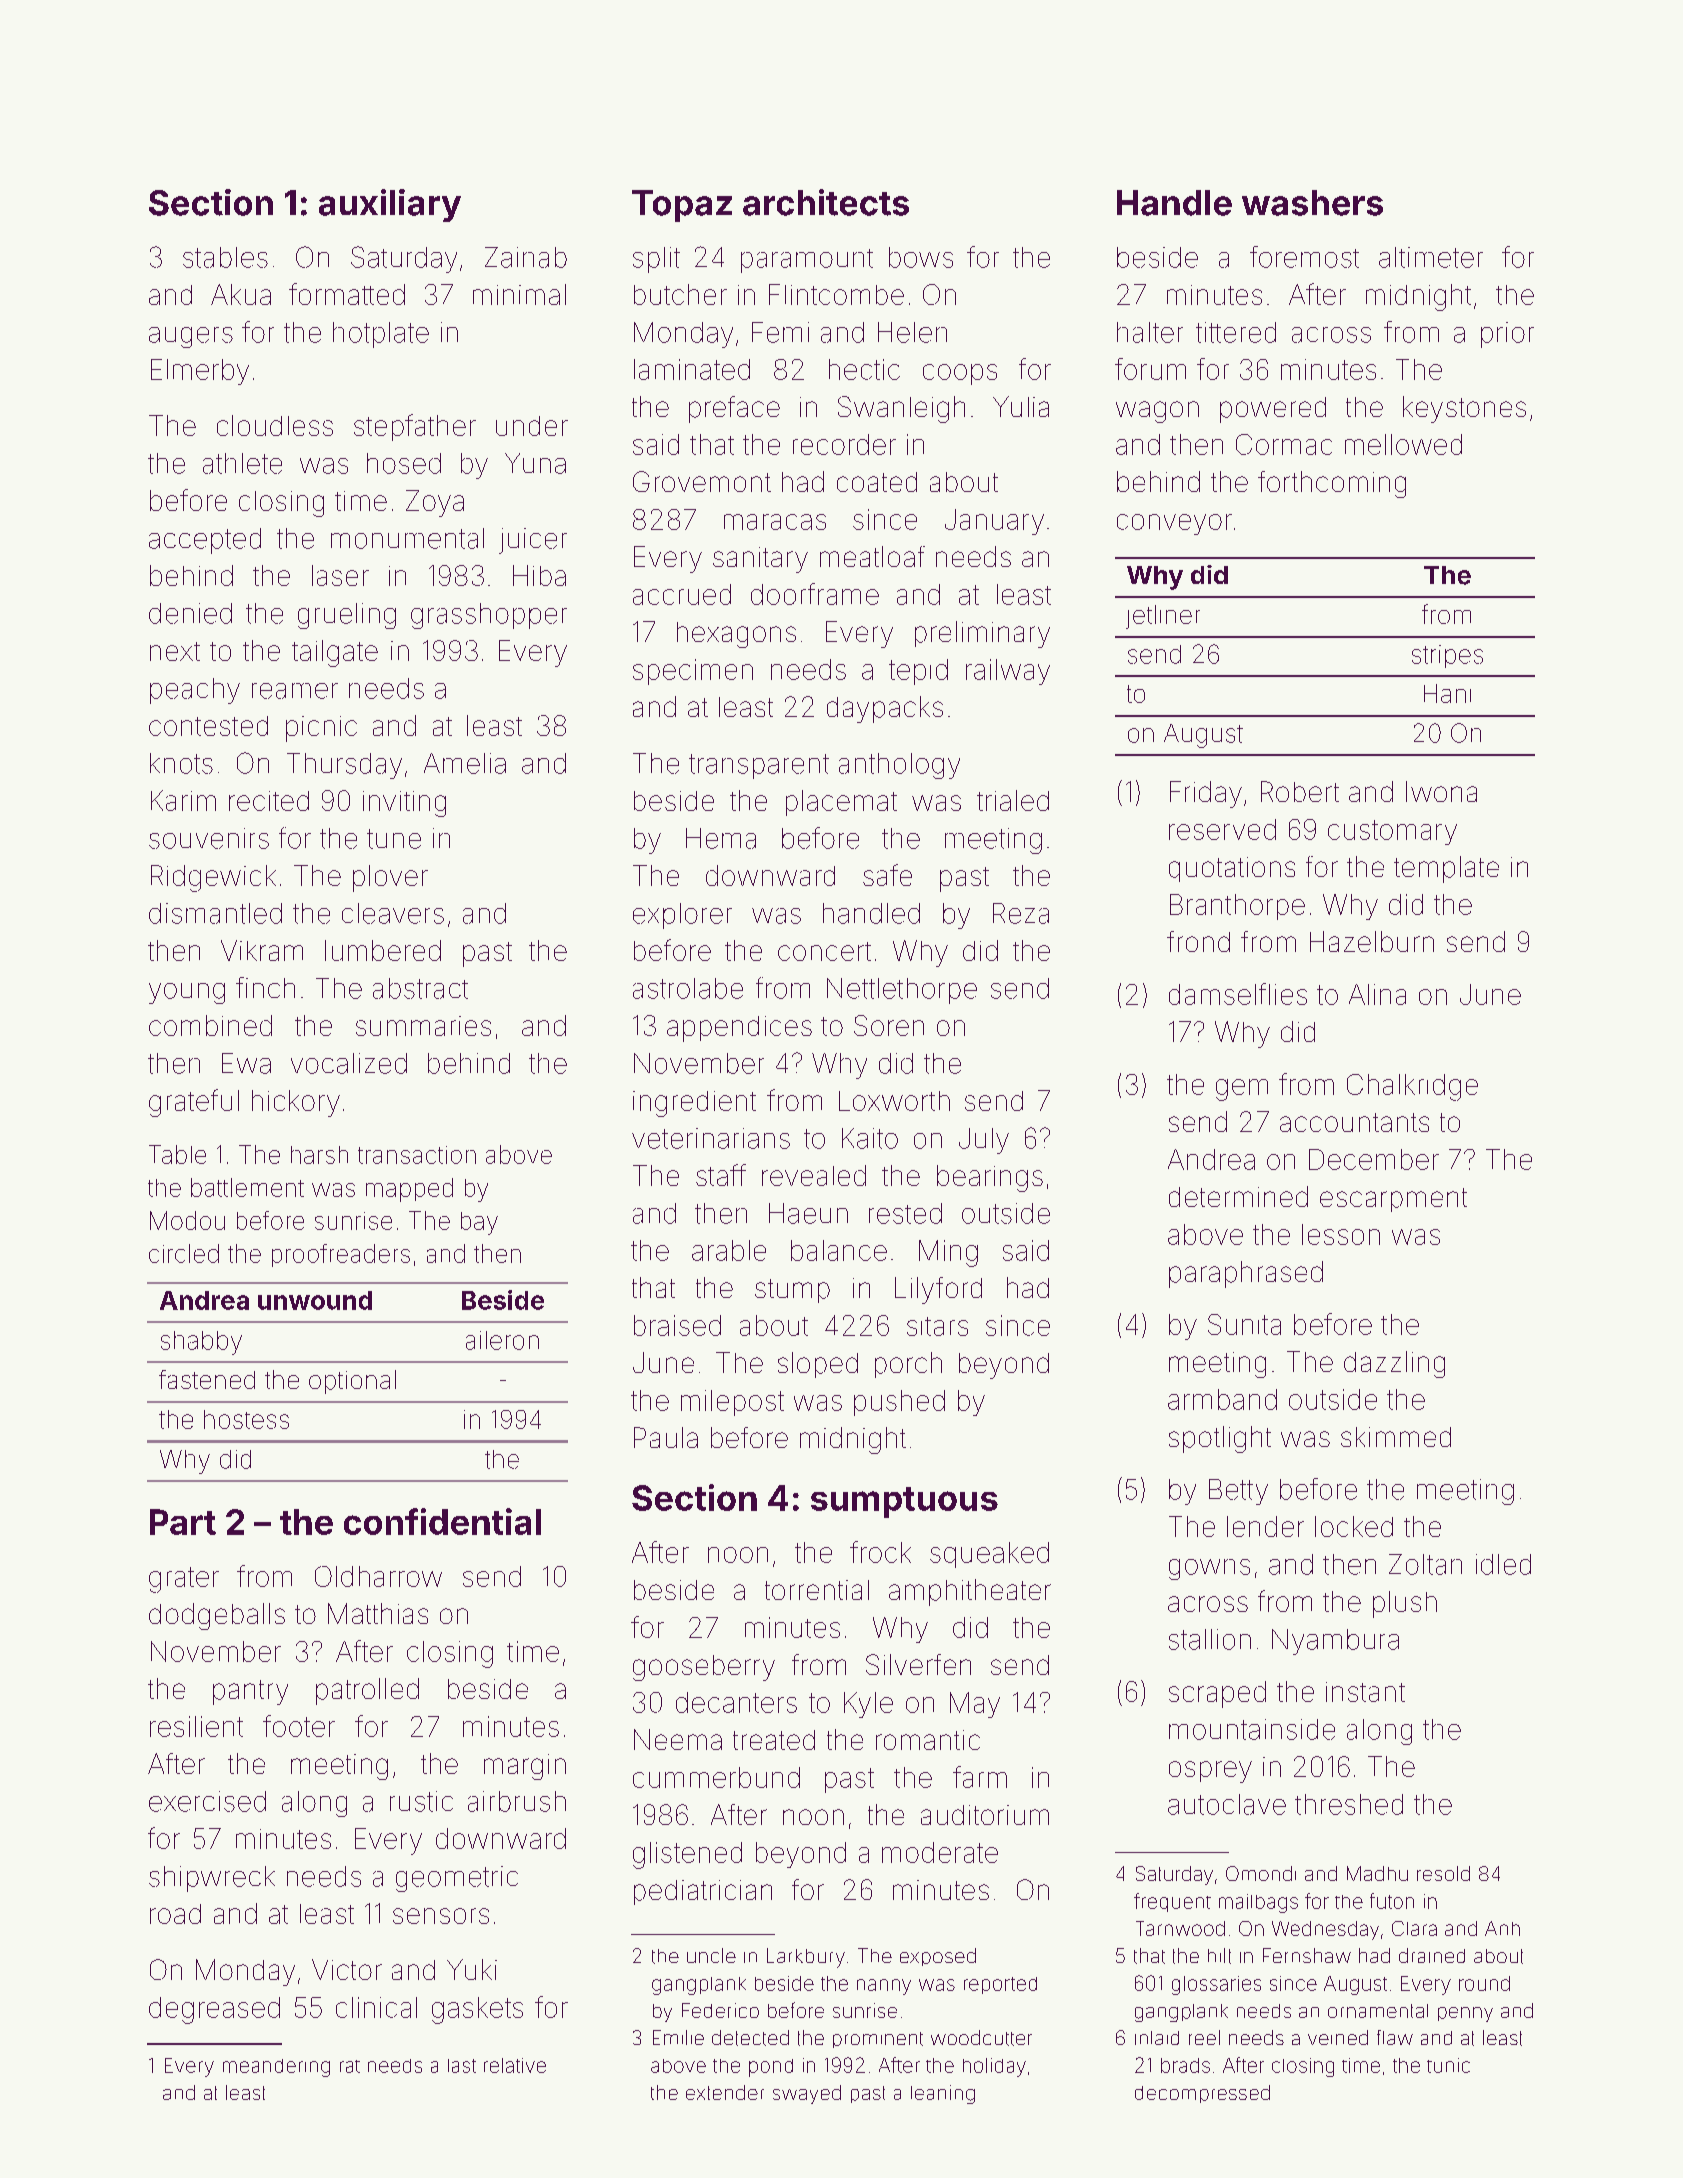 The width and height of the page is (1683, 2178). What do you see at coordinates (1312, 203) in the page?
I see `washers` at bounding box center [1312, 203].
